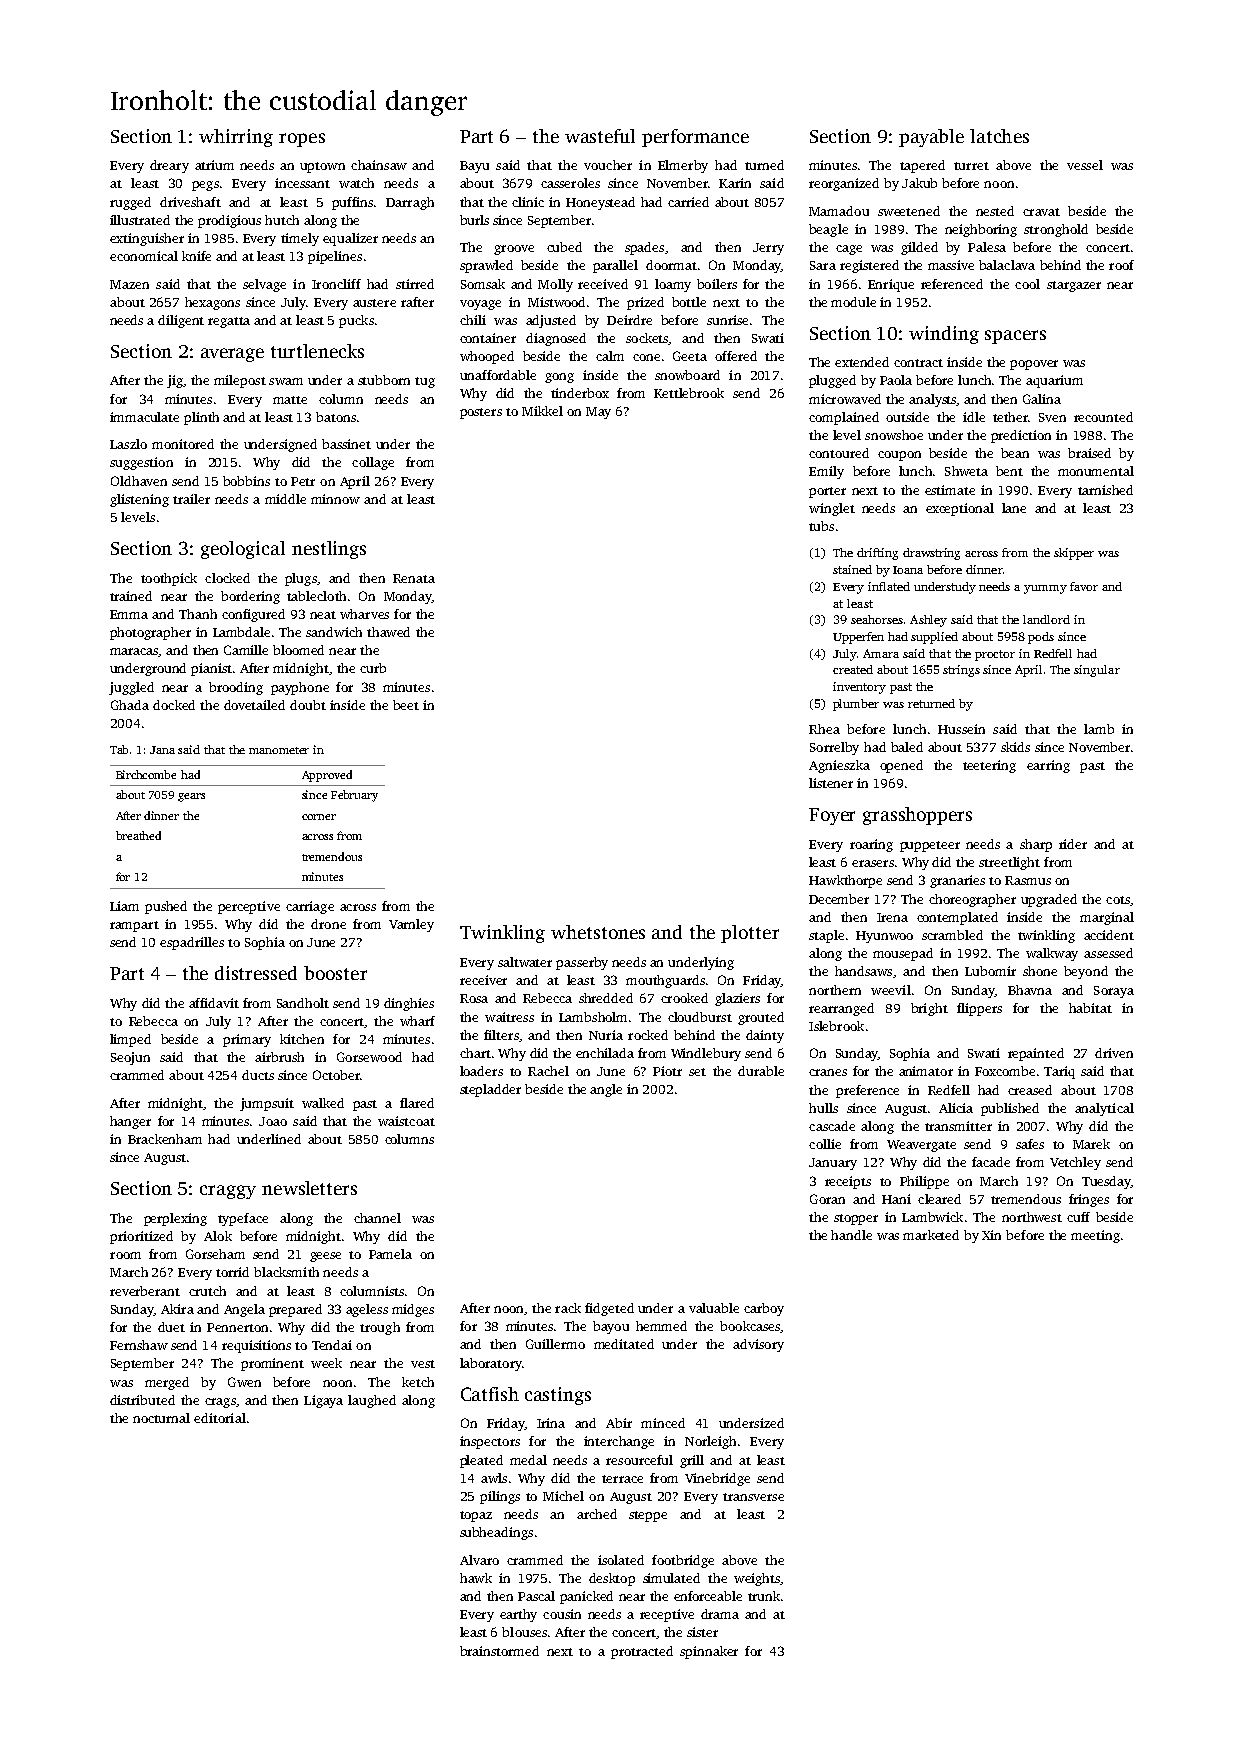  What do you see at coordinates (999, 136) in the document?
I see `latches` at bounding box center [999, 136].
